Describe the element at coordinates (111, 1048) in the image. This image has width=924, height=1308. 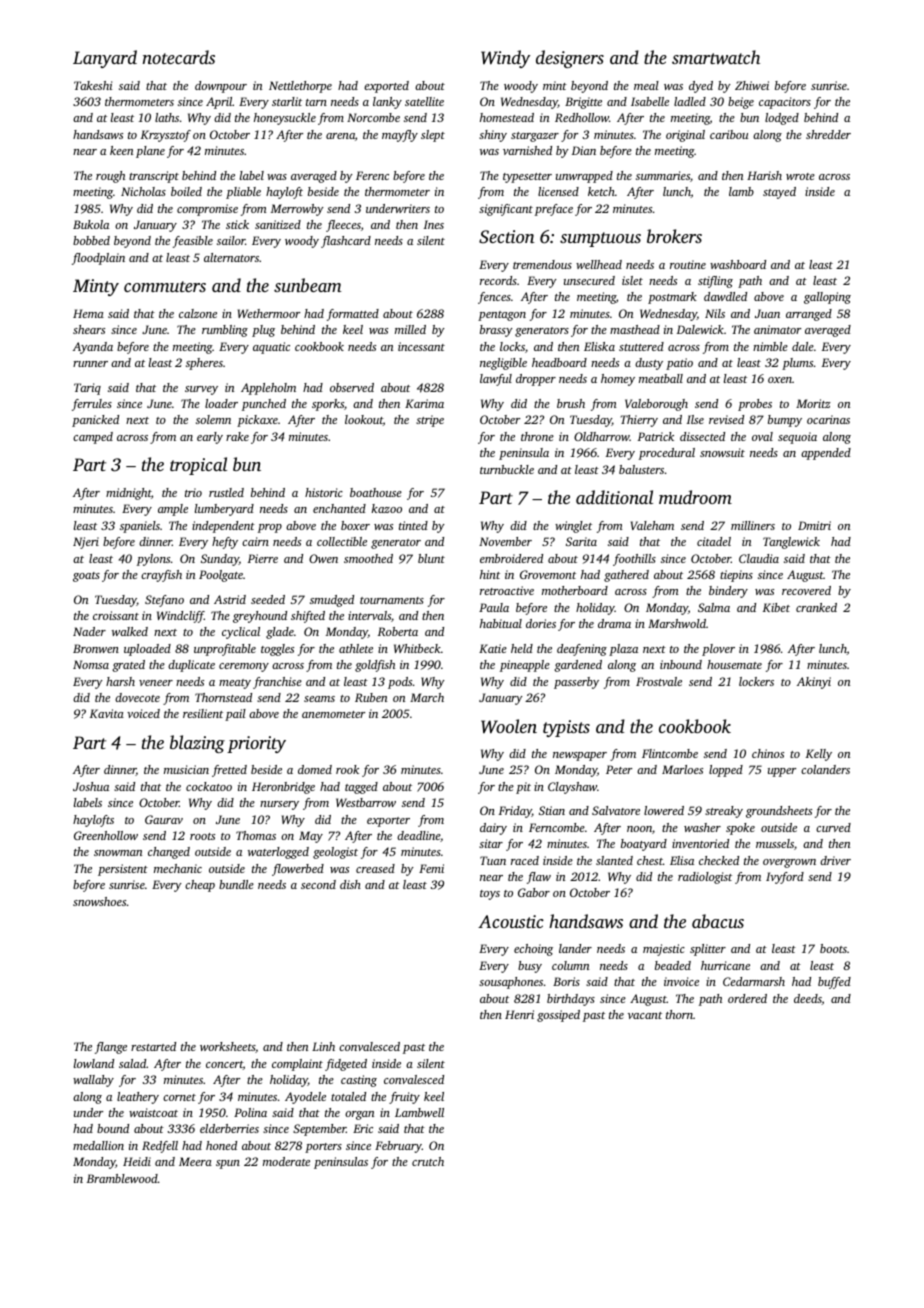
I see `flange` at that location.
